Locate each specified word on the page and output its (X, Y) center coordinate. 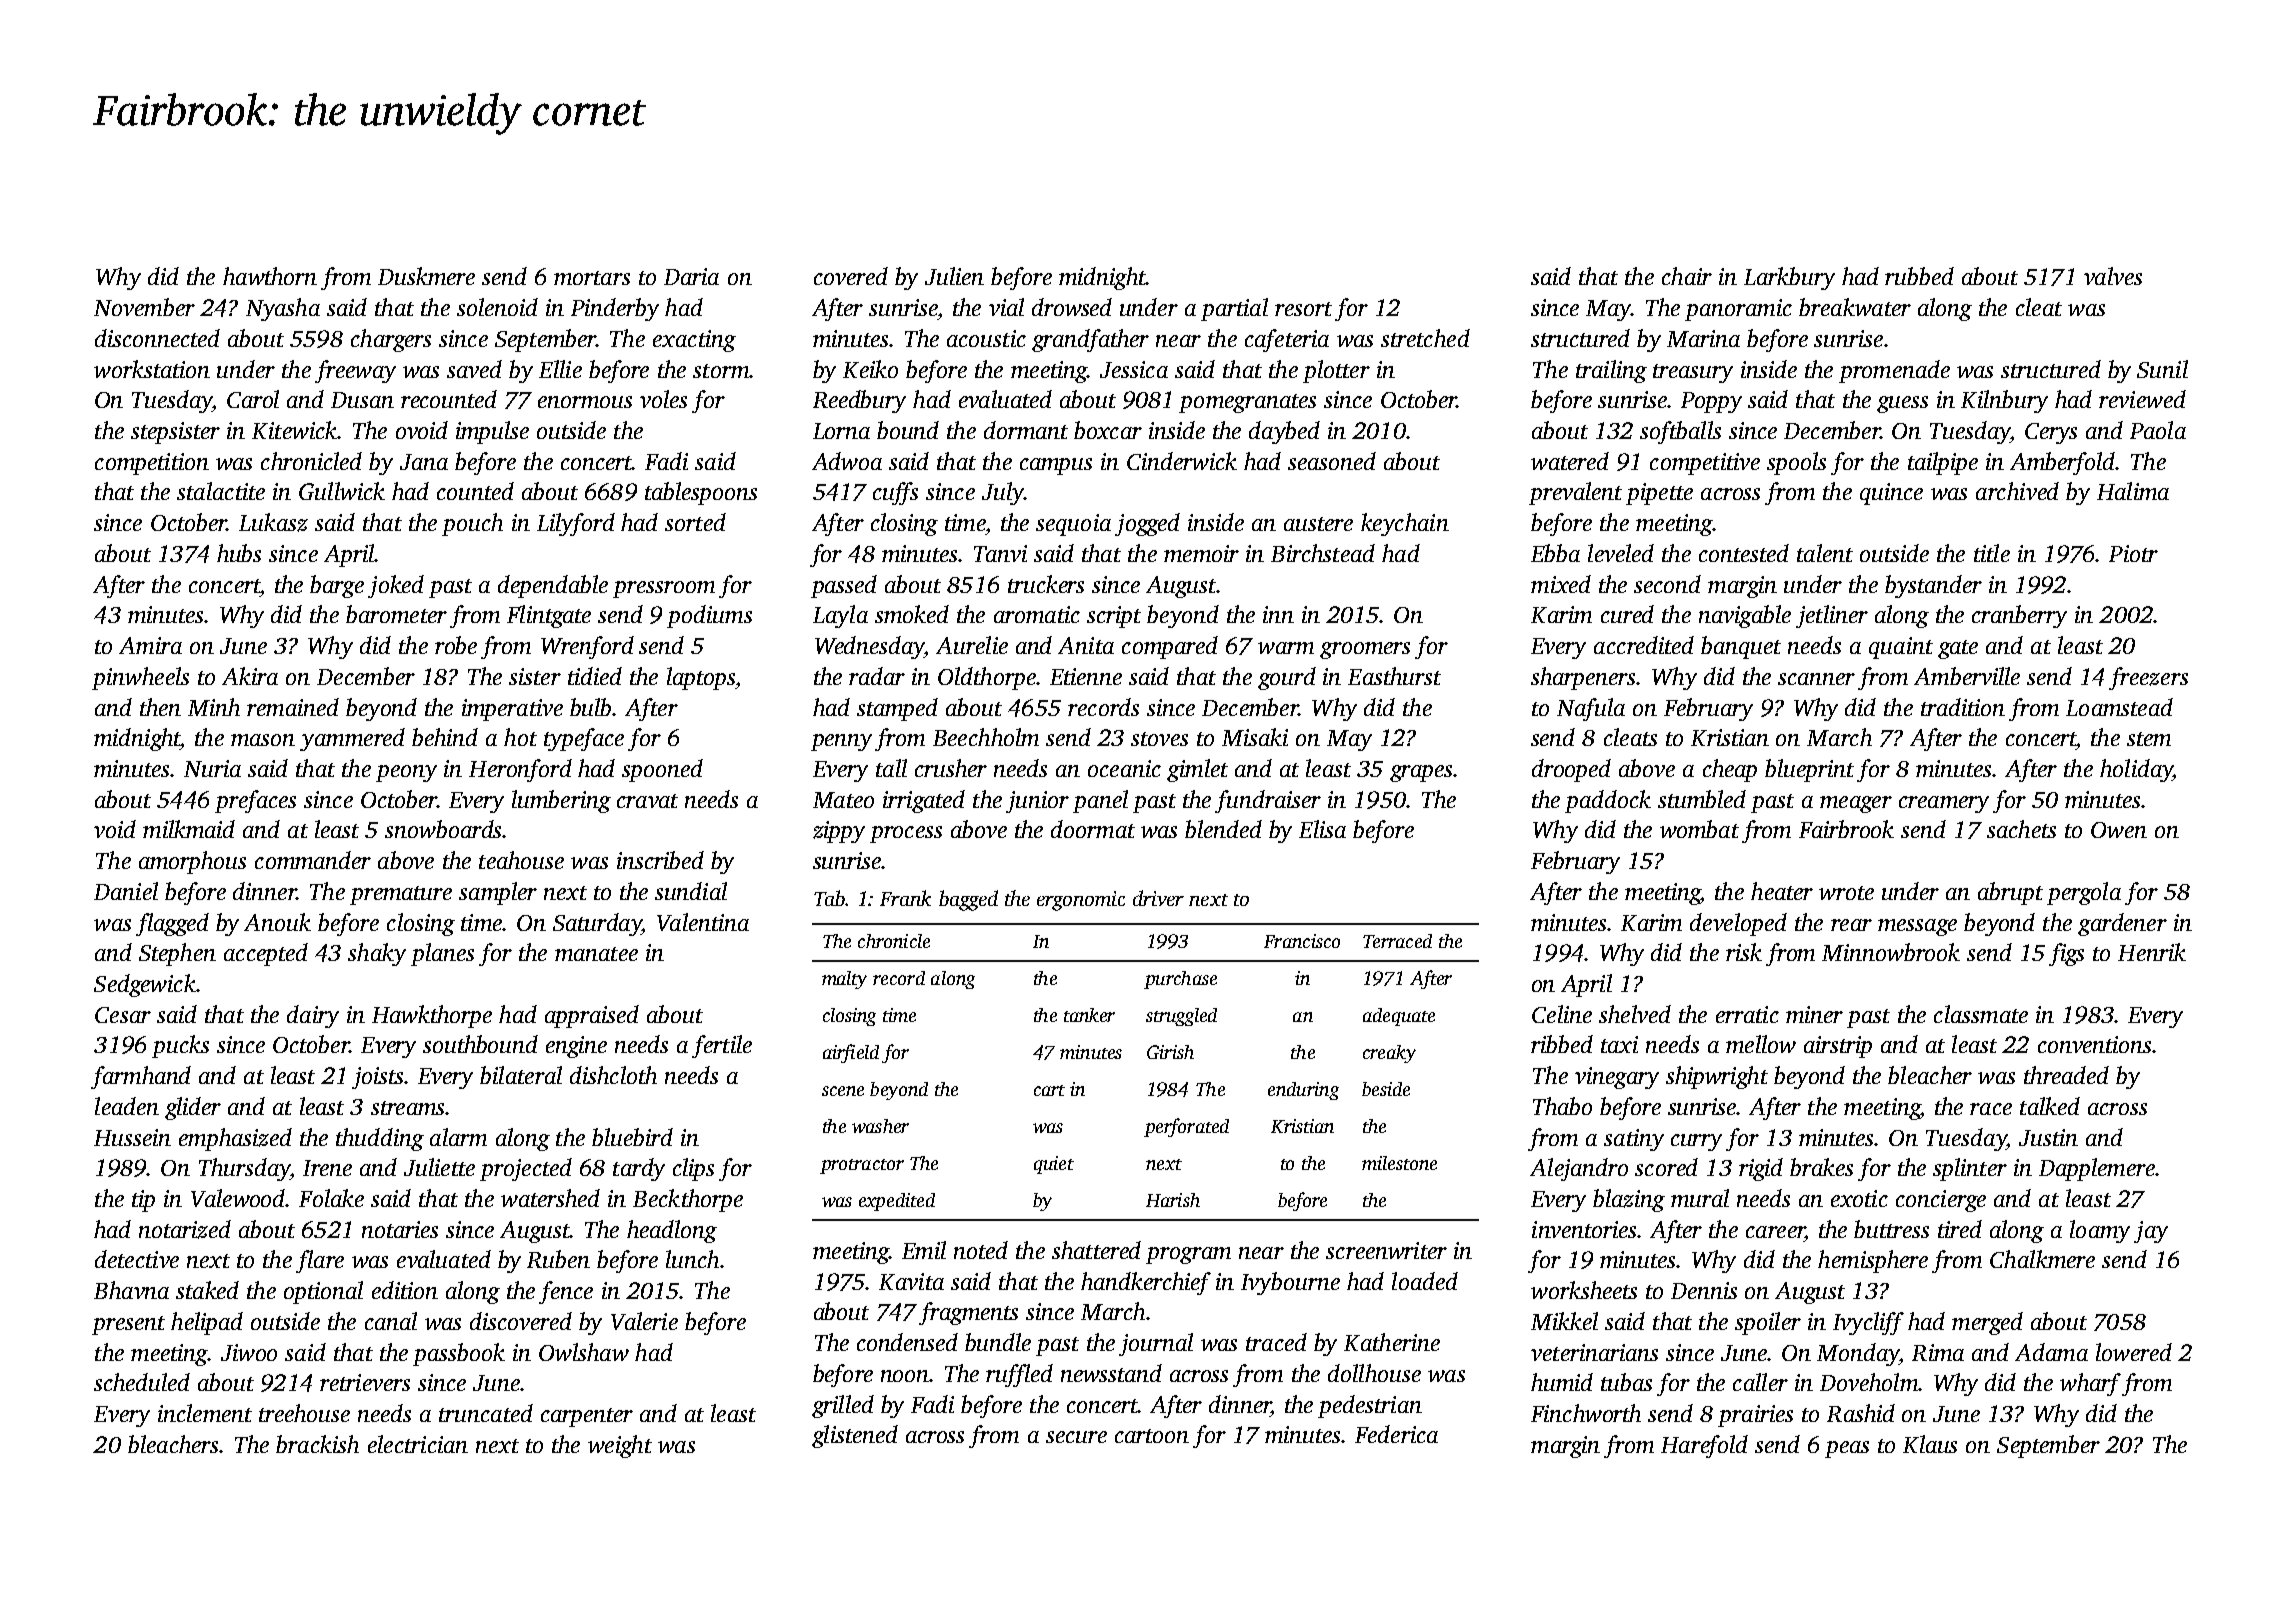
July (1003, 493)
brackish (317, 1444)
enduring (1303, 1091)
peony (406, 773)
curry (1696, 1142)
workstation (152, 369)
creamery (1944, 804)
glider (193, 1108)
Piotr (2133, 553)
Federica (1396, 1434)
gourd (1287, 678)
